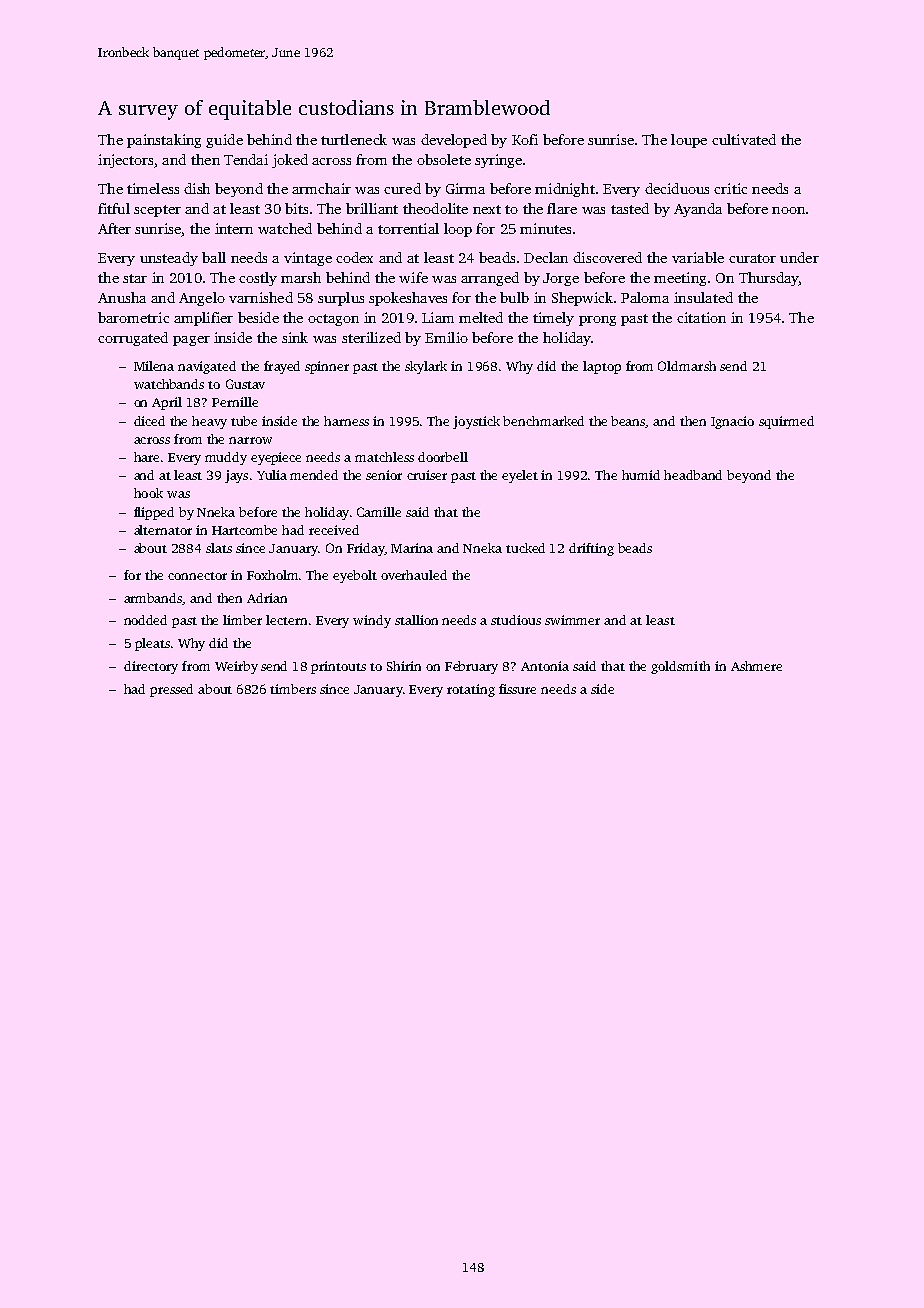  What do you see at coordinates (413, 277) in the screenshot?
I see `wife` at bounding box center [413, 277].
